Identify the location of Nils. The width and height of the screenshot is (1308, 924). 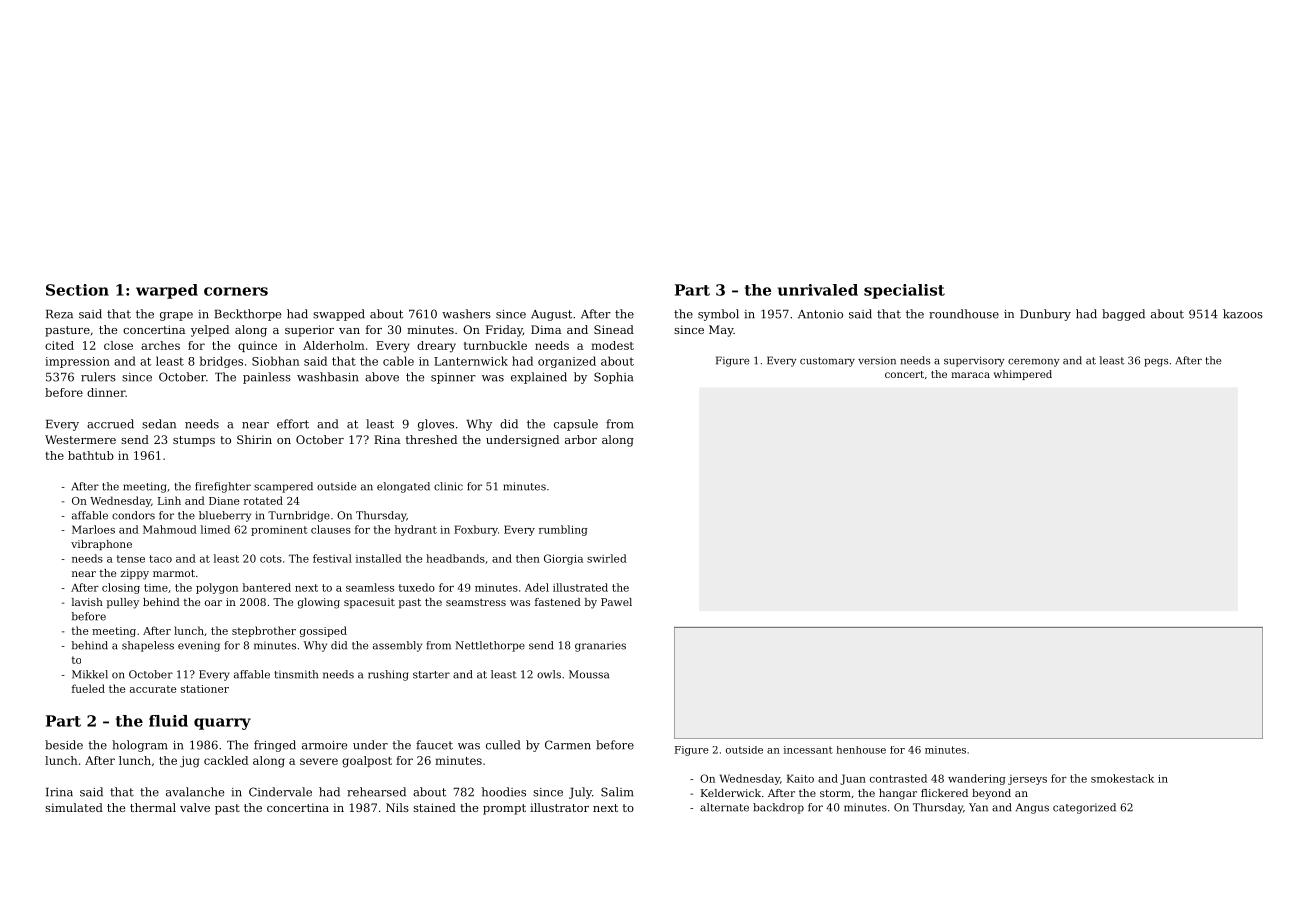
(397, 807).
